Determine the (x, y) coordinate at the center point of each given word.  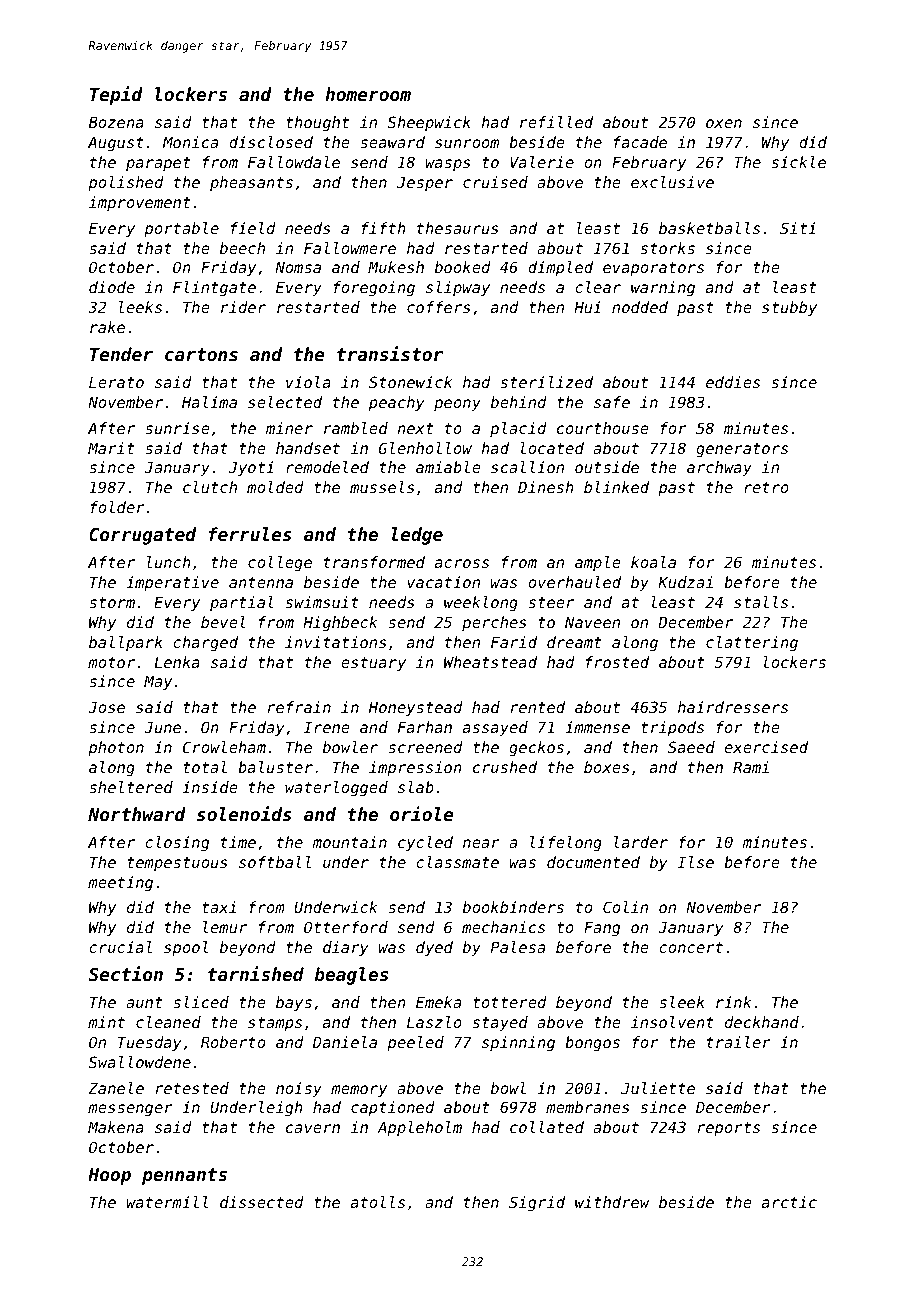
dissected (262, 1202)
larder (641, 842)
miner (289, 428)
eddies (733, 382)
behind (519, 402)
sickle (799, 162)
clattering (752, 644)
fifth (383, 228)
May (158, 682)
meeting (120, 884)
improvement (139, 203)
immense (597, 727)
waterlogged (336, 789)
